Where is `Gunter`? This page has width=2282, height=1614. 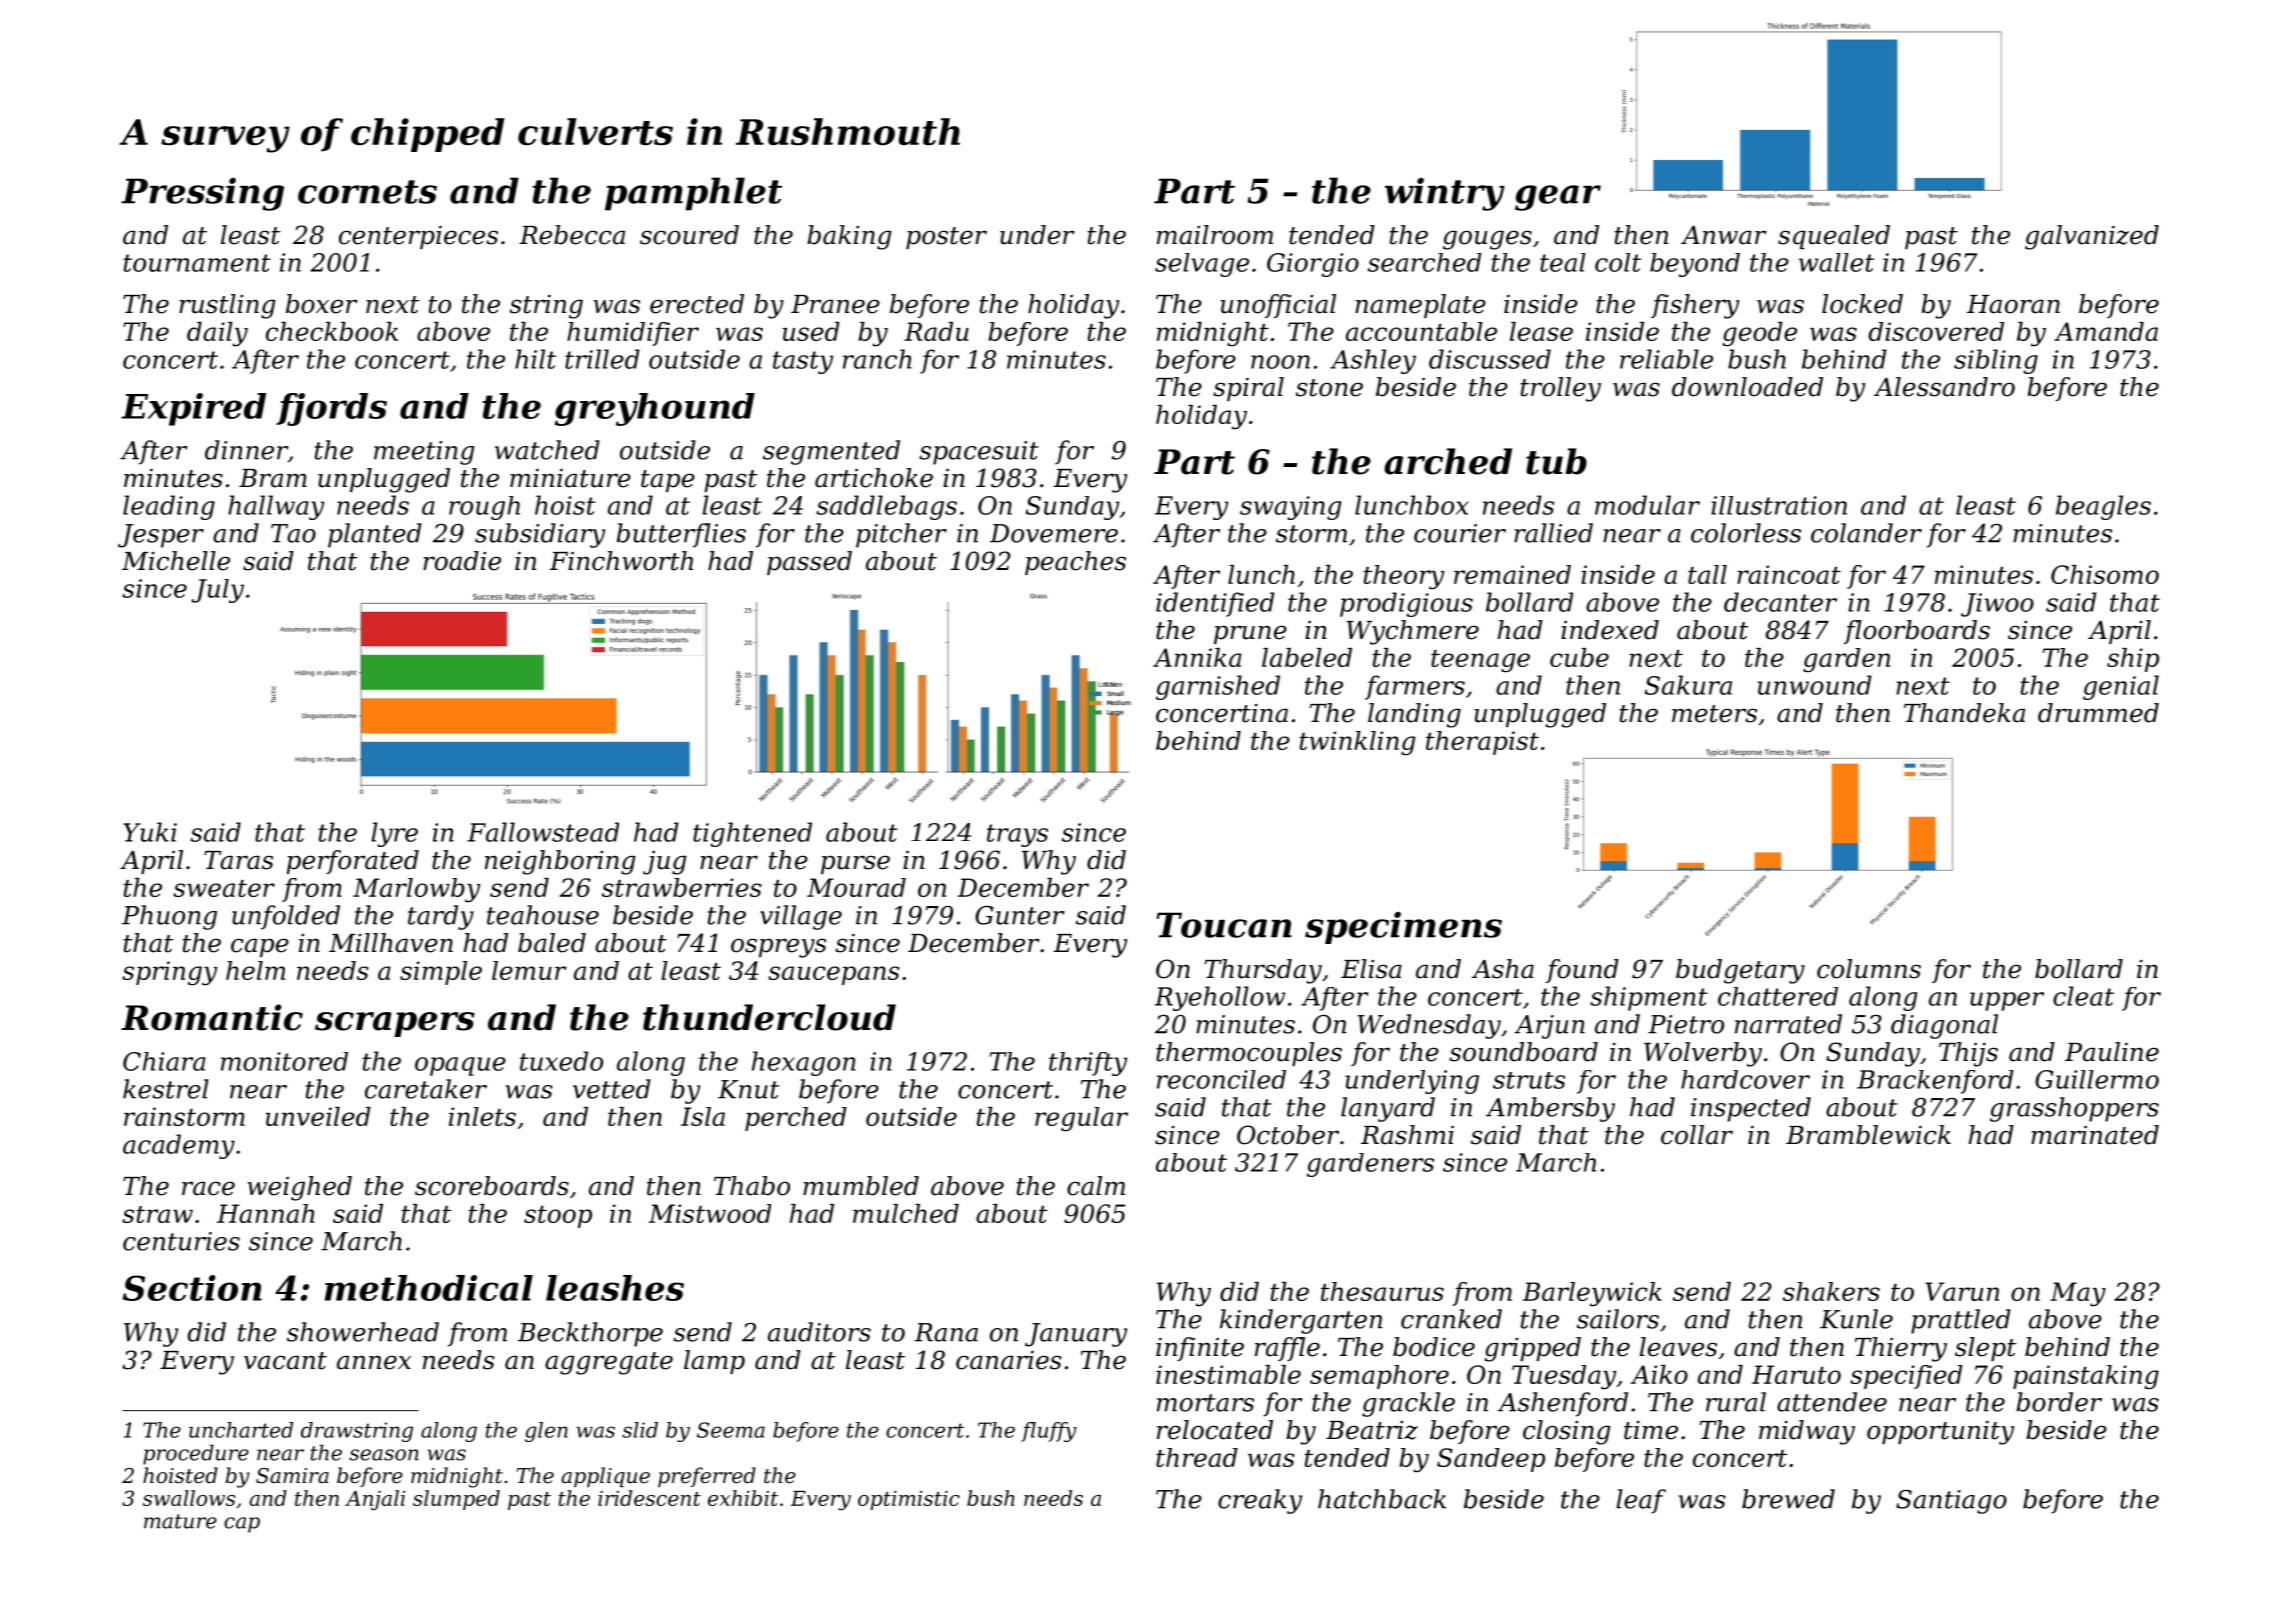 Gunter is located at coordinates (1019, 915).
